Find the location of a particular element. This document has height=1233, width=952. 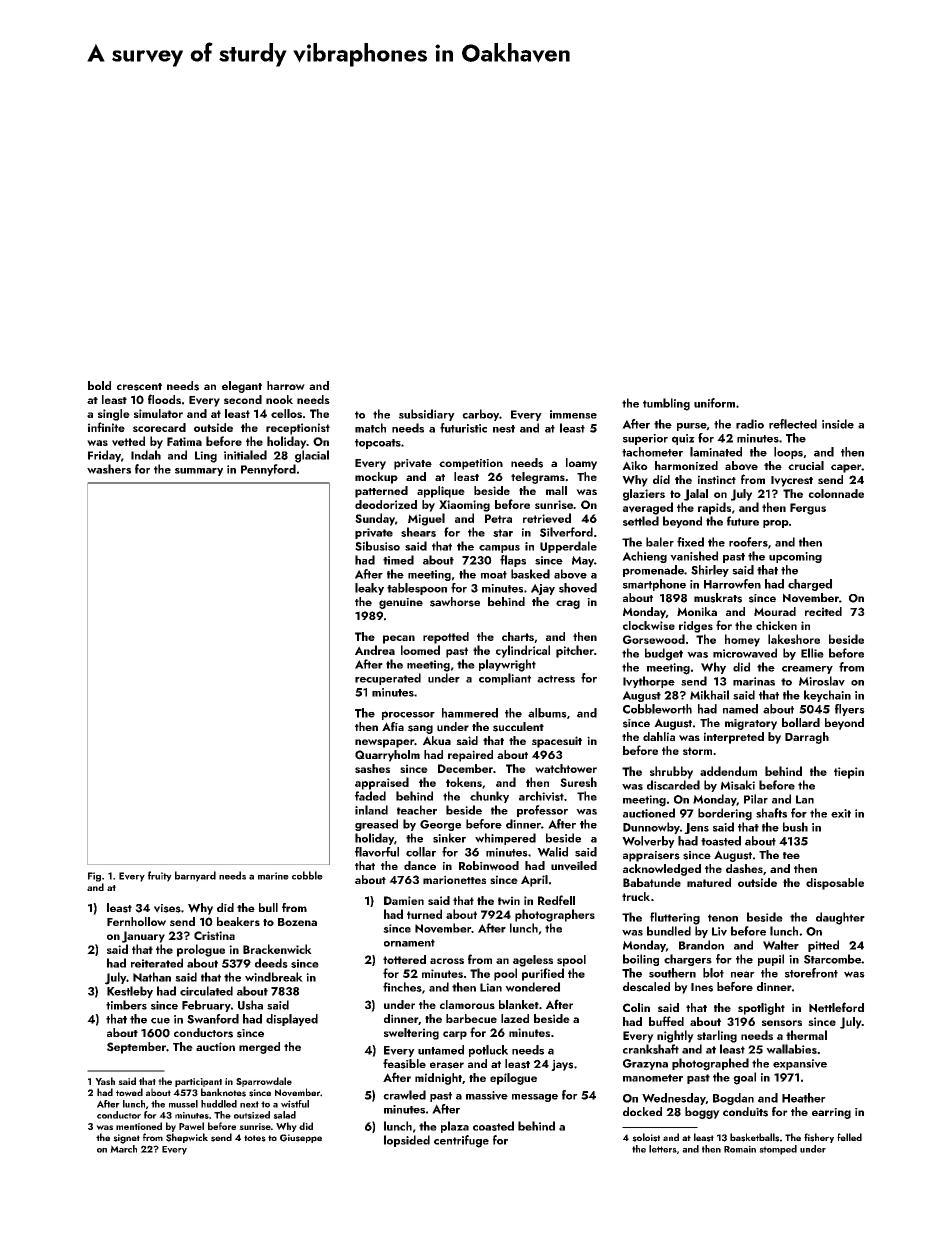

Jens is located at coordinates (696, 828).
